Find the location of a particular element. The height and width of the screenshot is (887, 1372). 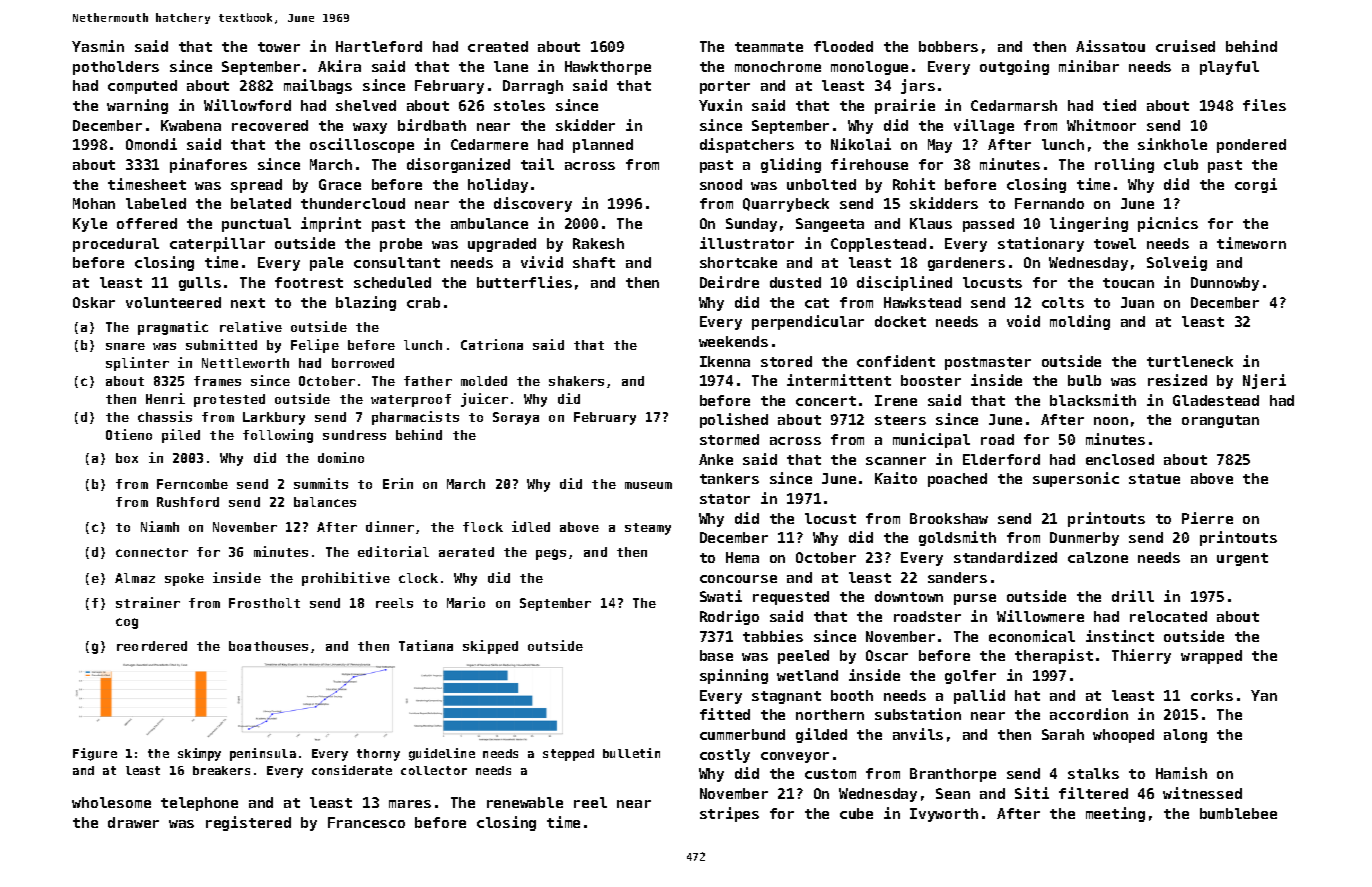

requested is located at coordinates (791, 598).
